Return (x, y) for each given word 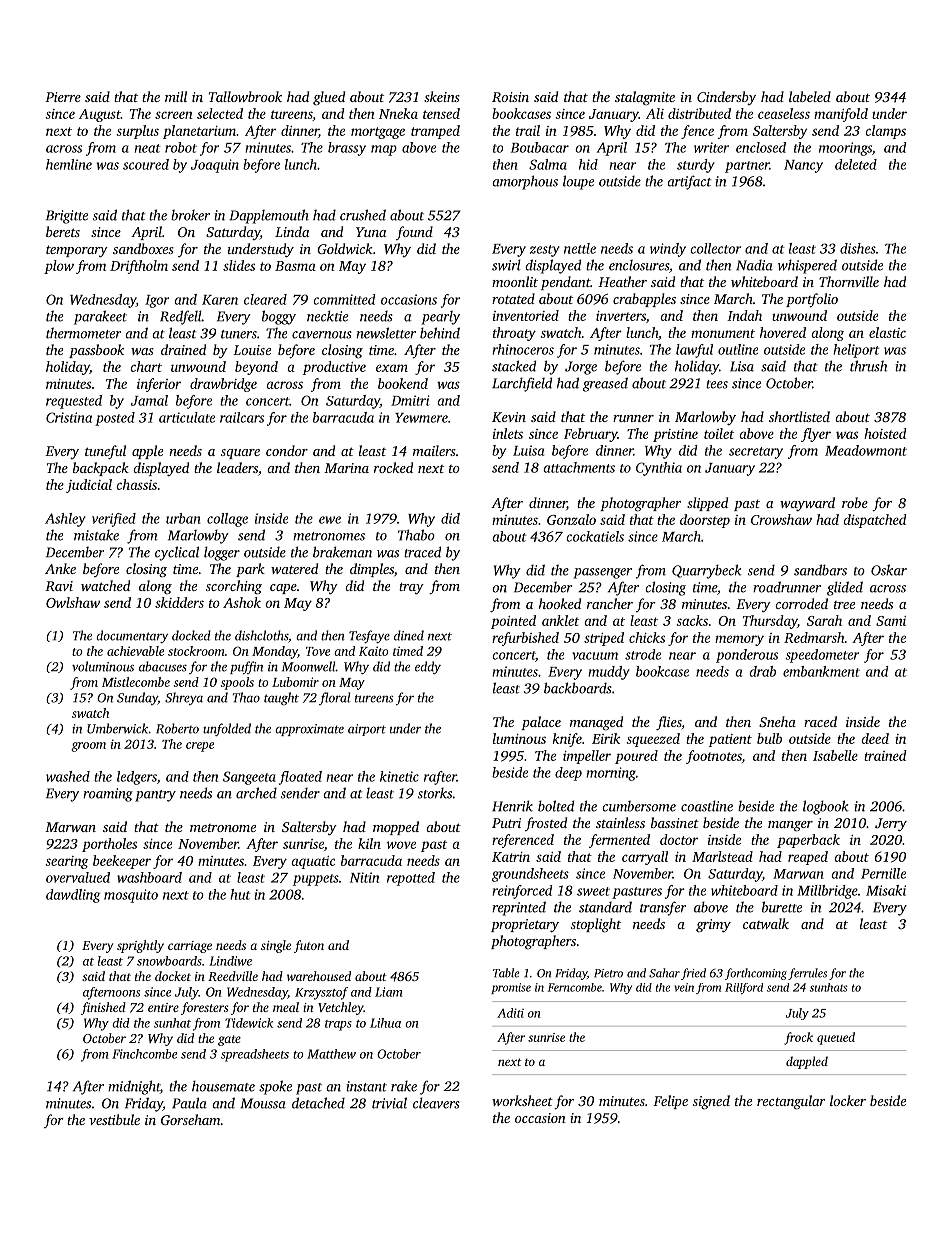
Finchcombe (144, 1054)
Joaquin (215, 166)
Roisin (510, 97)
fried (693, 974)
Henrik (512, 806)
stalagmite (645, 98)
